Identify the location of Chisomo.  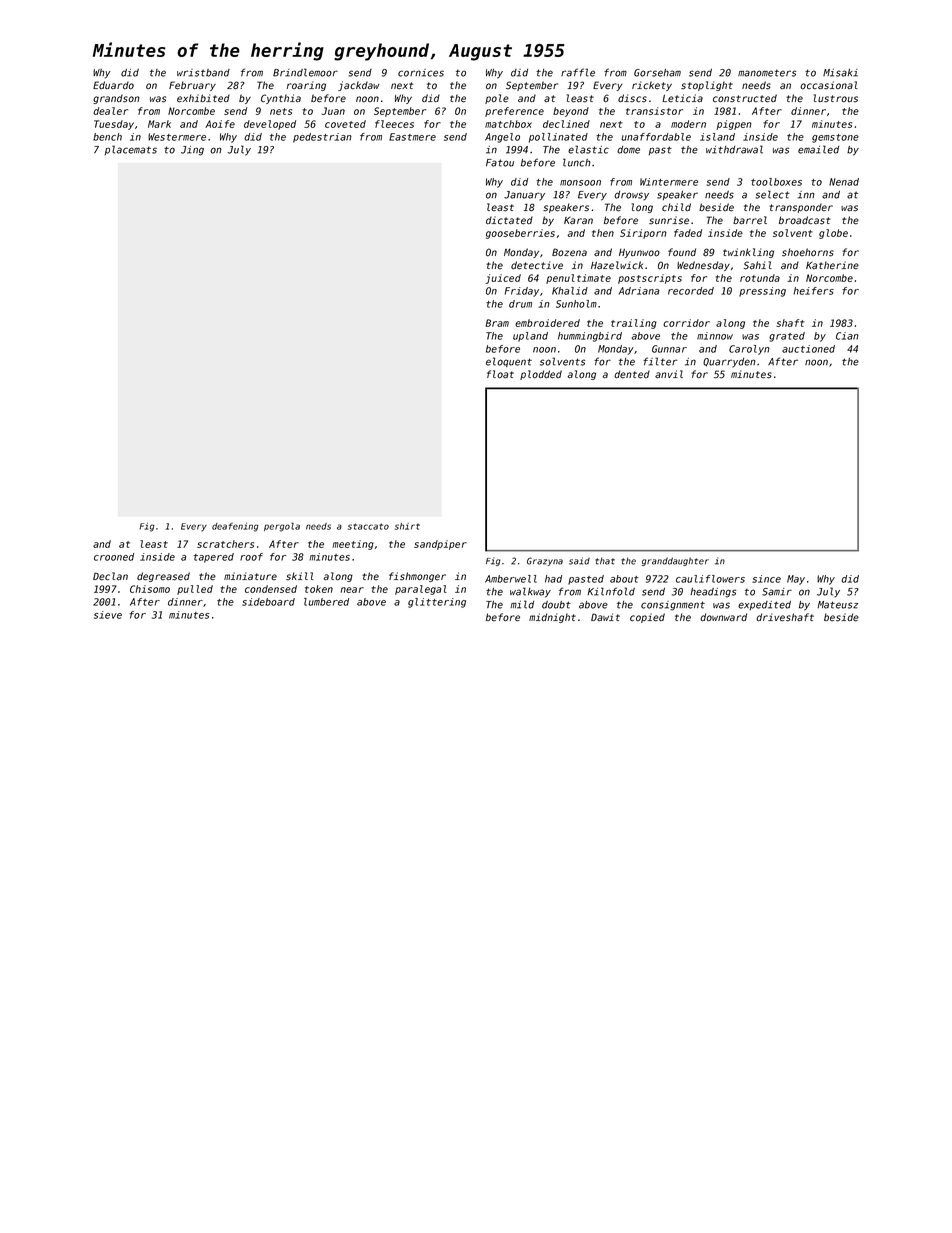
(150, 589).
